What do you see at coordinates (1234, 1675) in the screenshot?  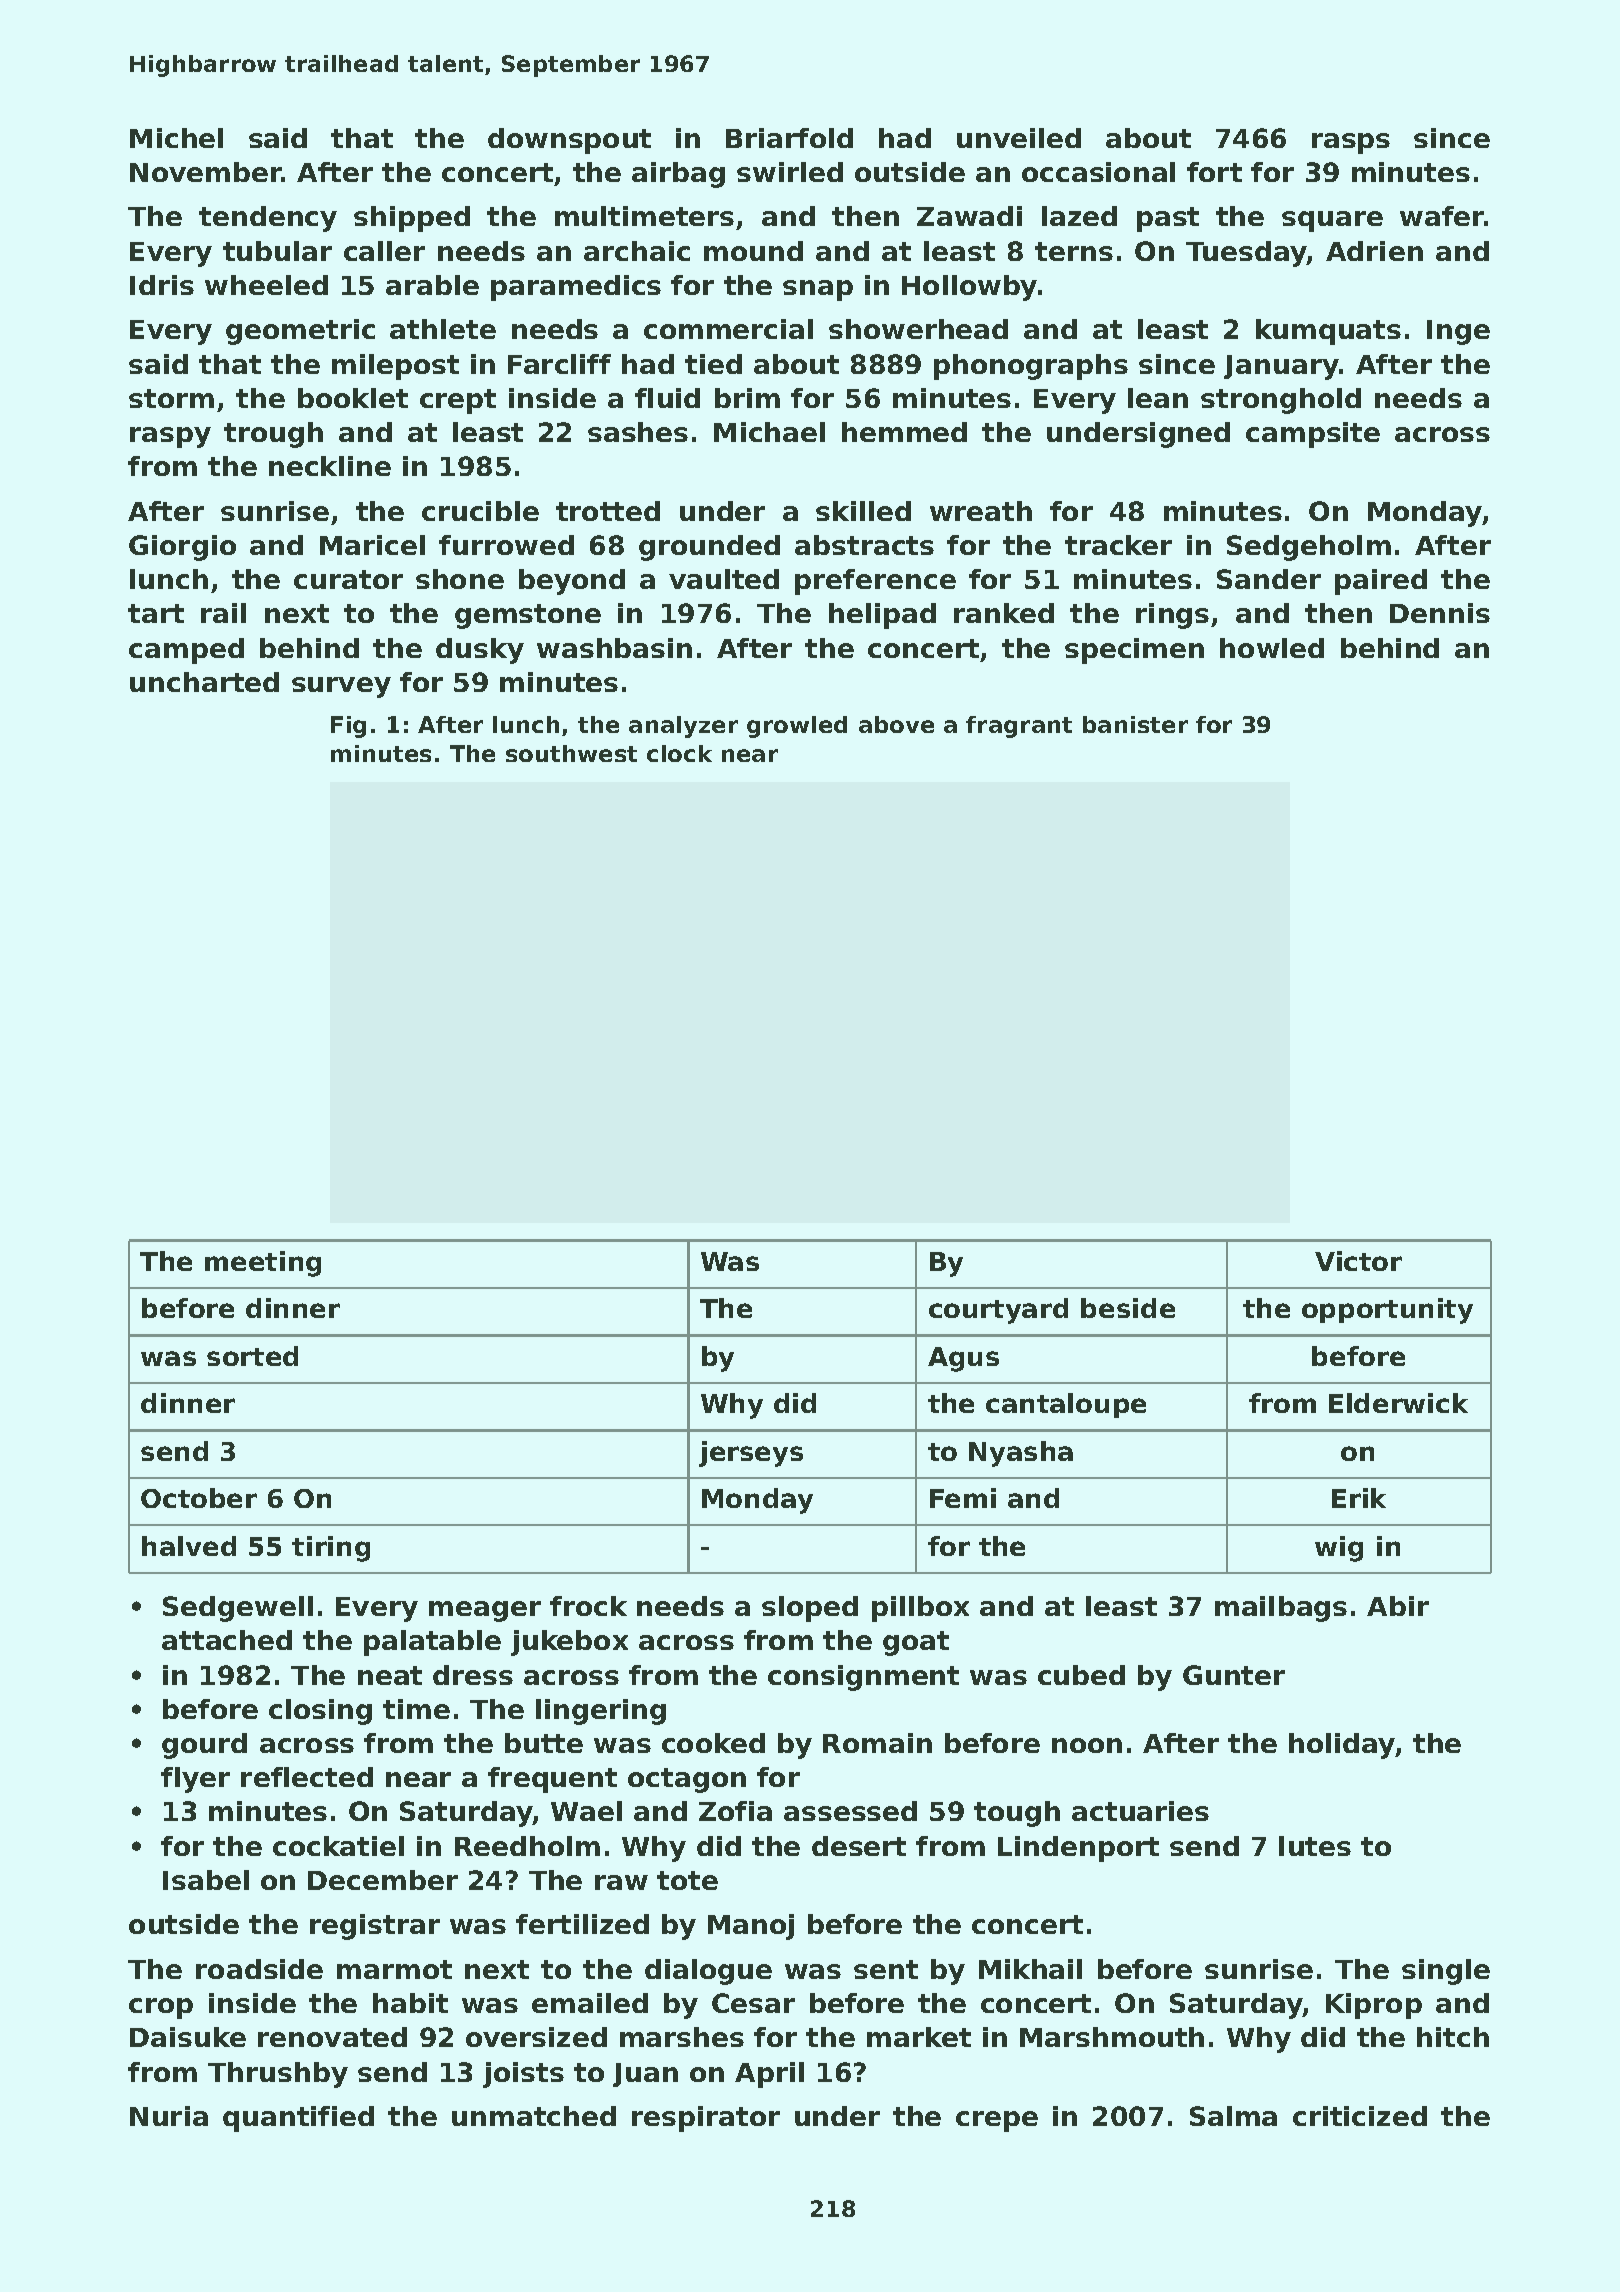 I see `Gunter` at bounding box center [1234, 1675].
